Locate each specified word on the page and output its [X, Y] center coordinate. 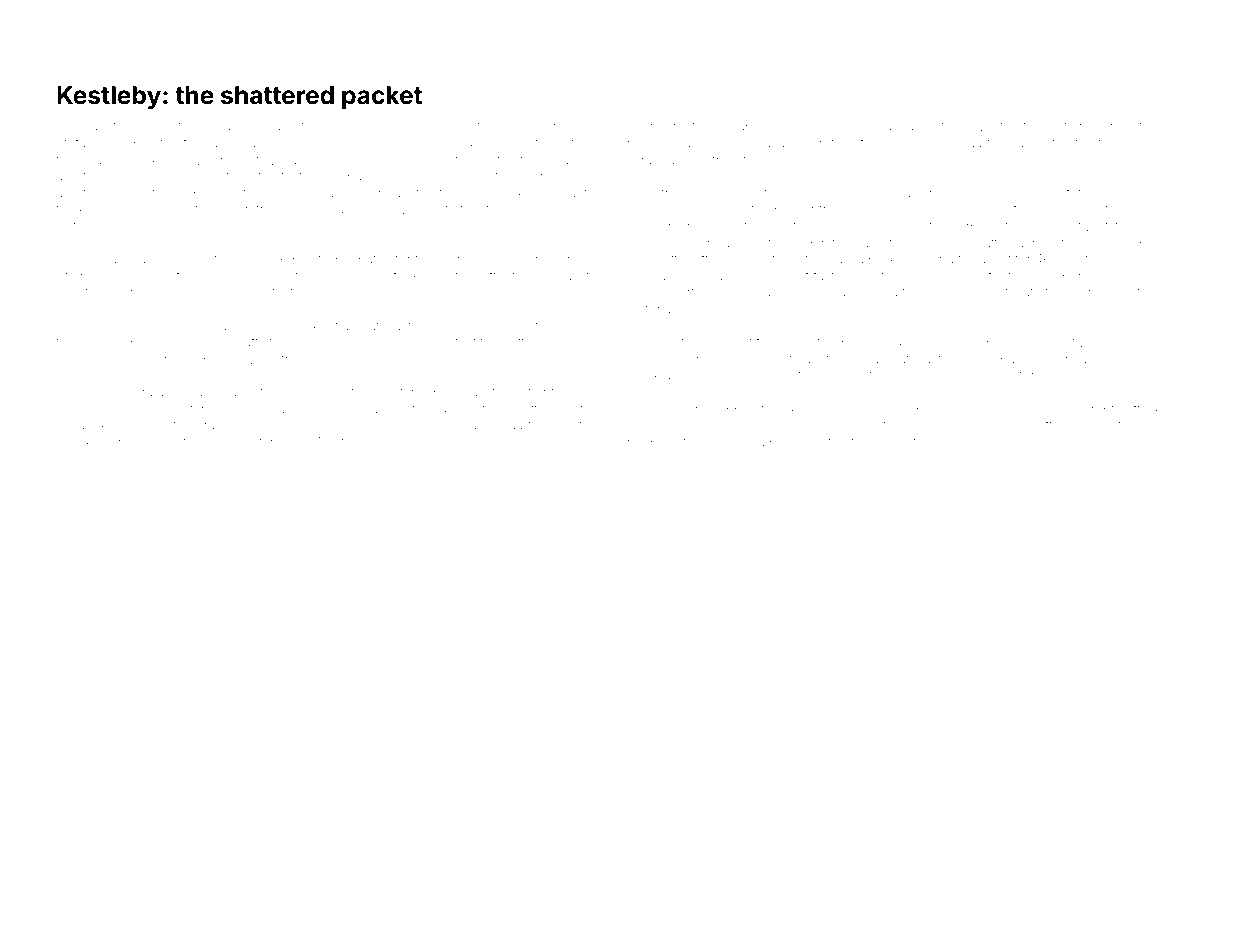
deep [1131, 245]
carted [260, 392]
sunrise [1109, 126]
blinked [890, 259]
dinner [107, 276]
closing [746, 260]
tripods [158, 443]
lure [553, 126]
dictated [574, 425]
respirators [823, 244]
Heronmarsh [325, 209]
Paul [1113, 359]
